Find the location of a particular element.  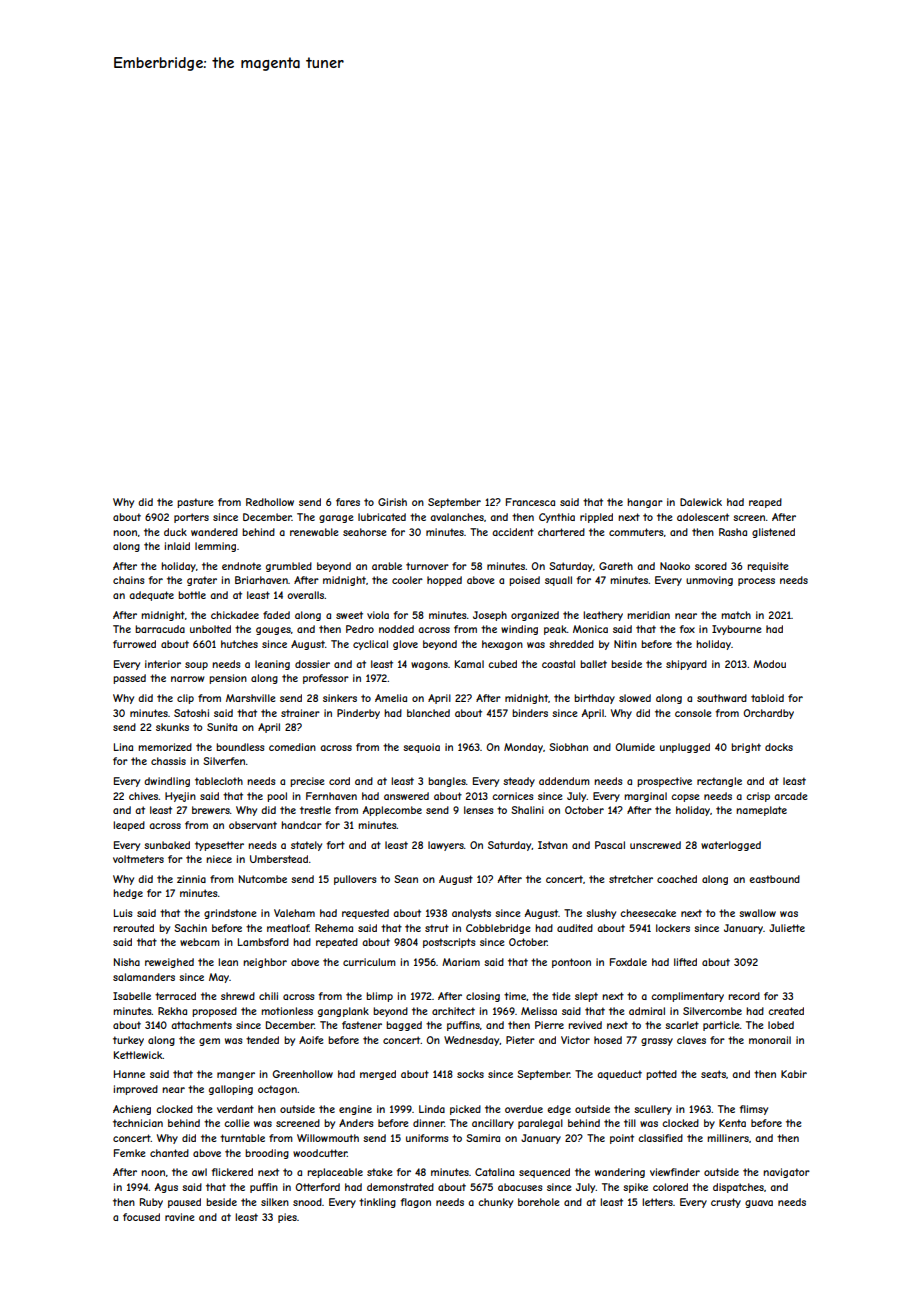

blanched is located at coordinates (428, 713).
